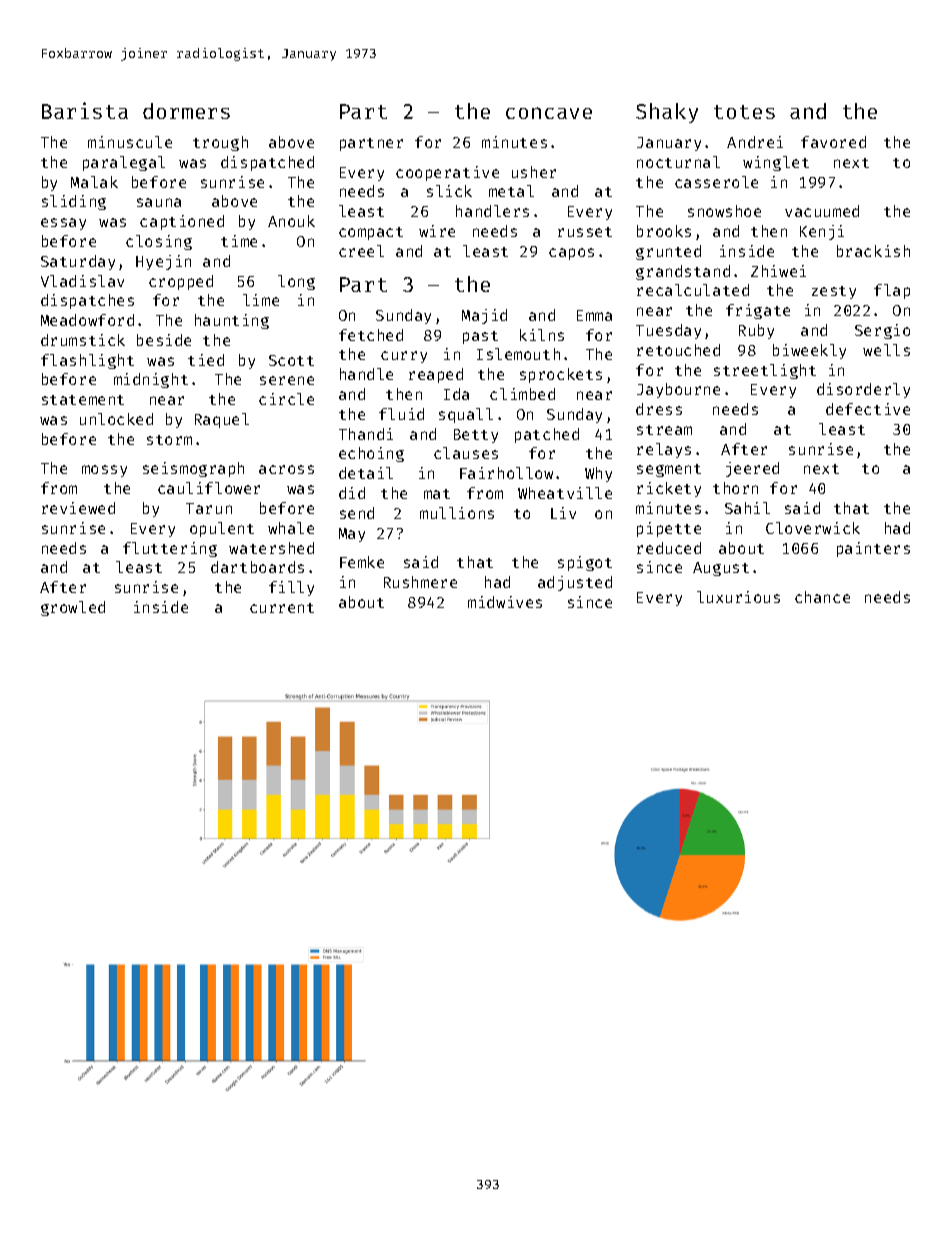  What do you see at coordinates (371, 335) in the image?
I see `fetched` at bounding box center [371, 335].
